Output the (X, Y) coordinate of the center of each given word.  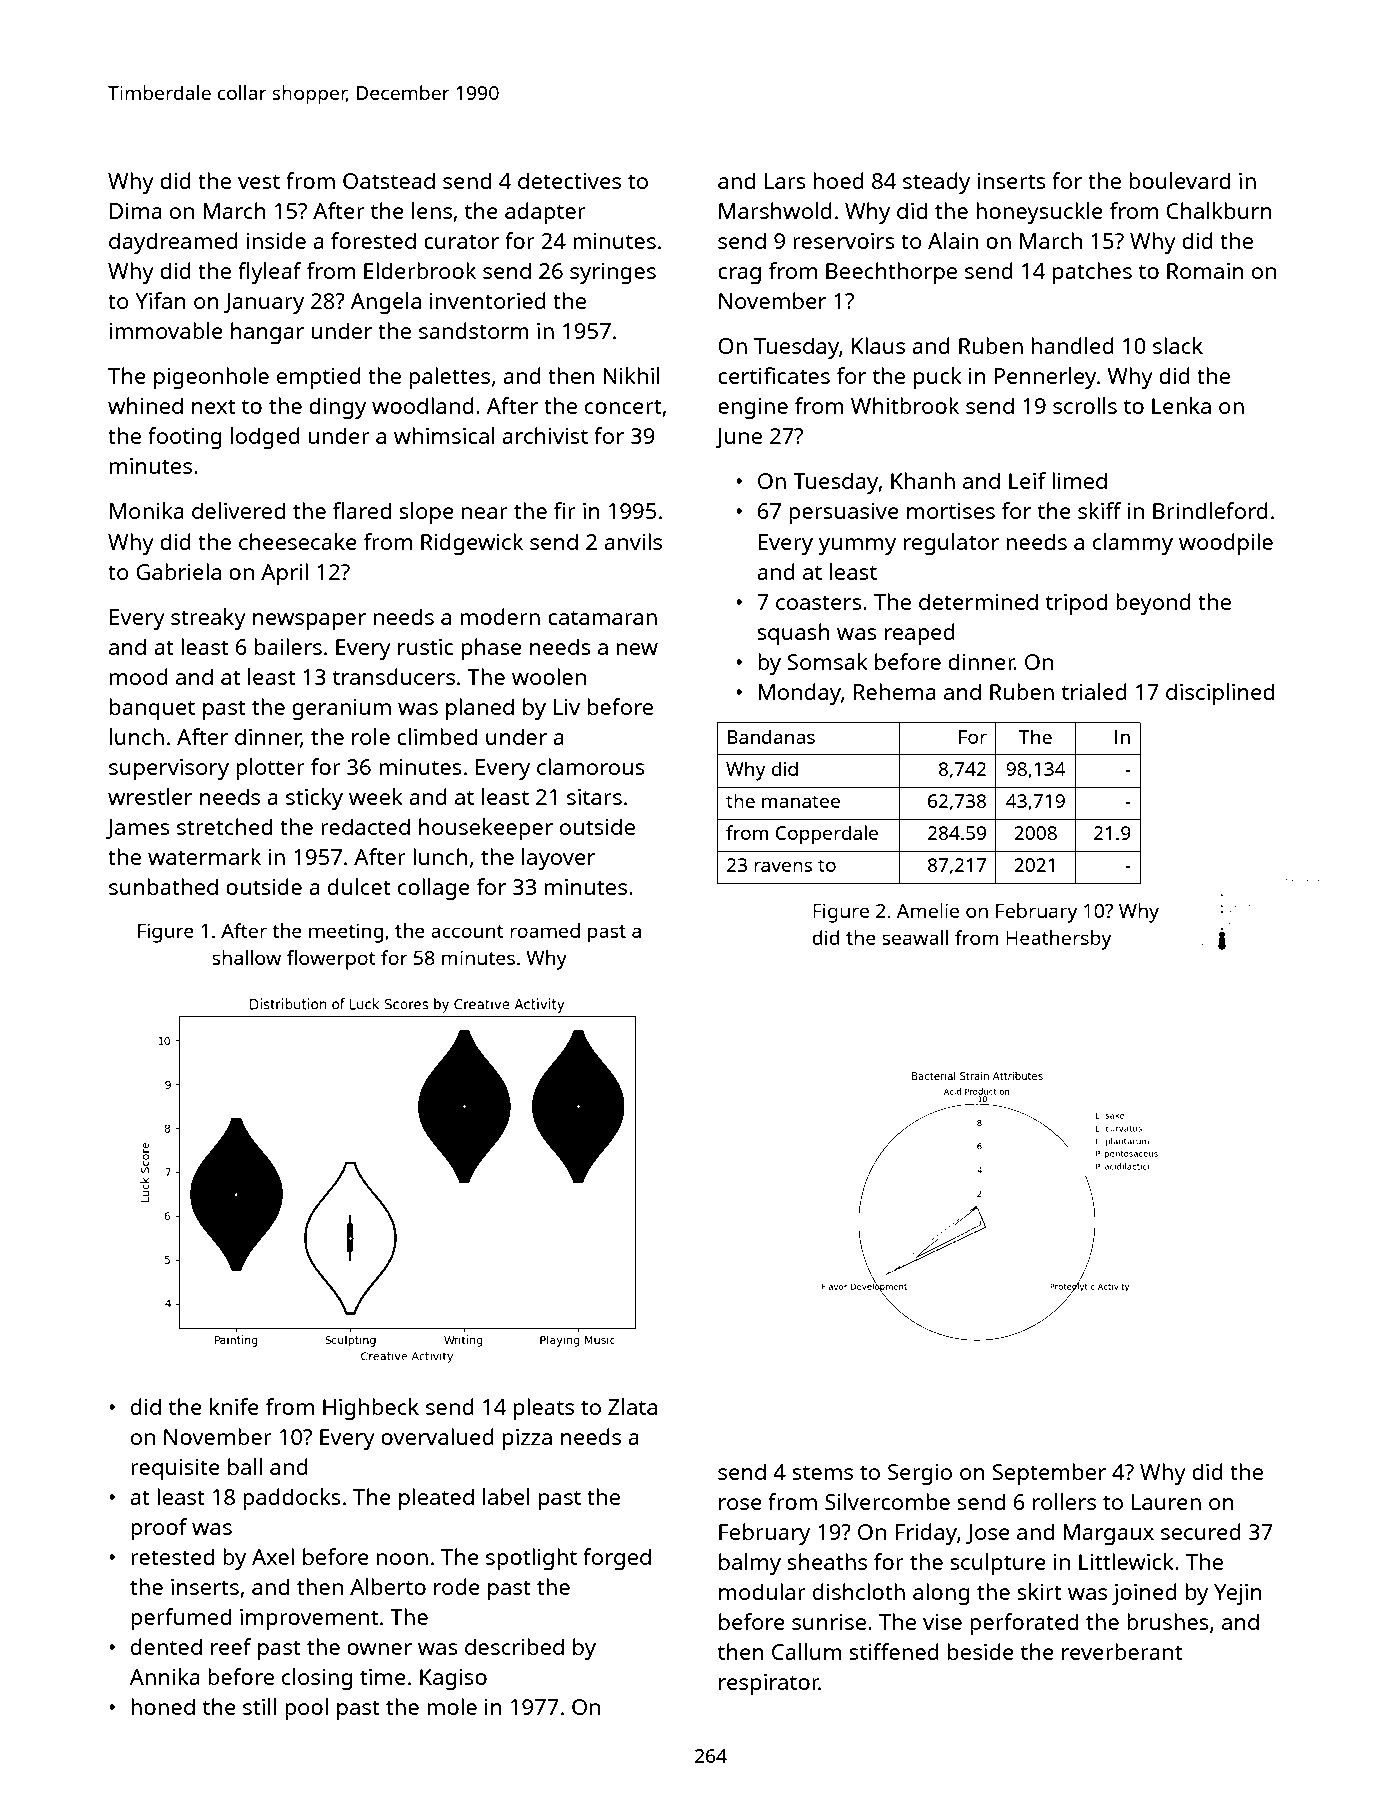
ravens (783, 867)
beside (981, 1651)
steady (936, 183)
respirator (769, 1684)
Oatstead (389, 180)
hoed (839, 180)
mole (452, 1706)
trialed (1094, 691)
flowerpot (331, 960)
